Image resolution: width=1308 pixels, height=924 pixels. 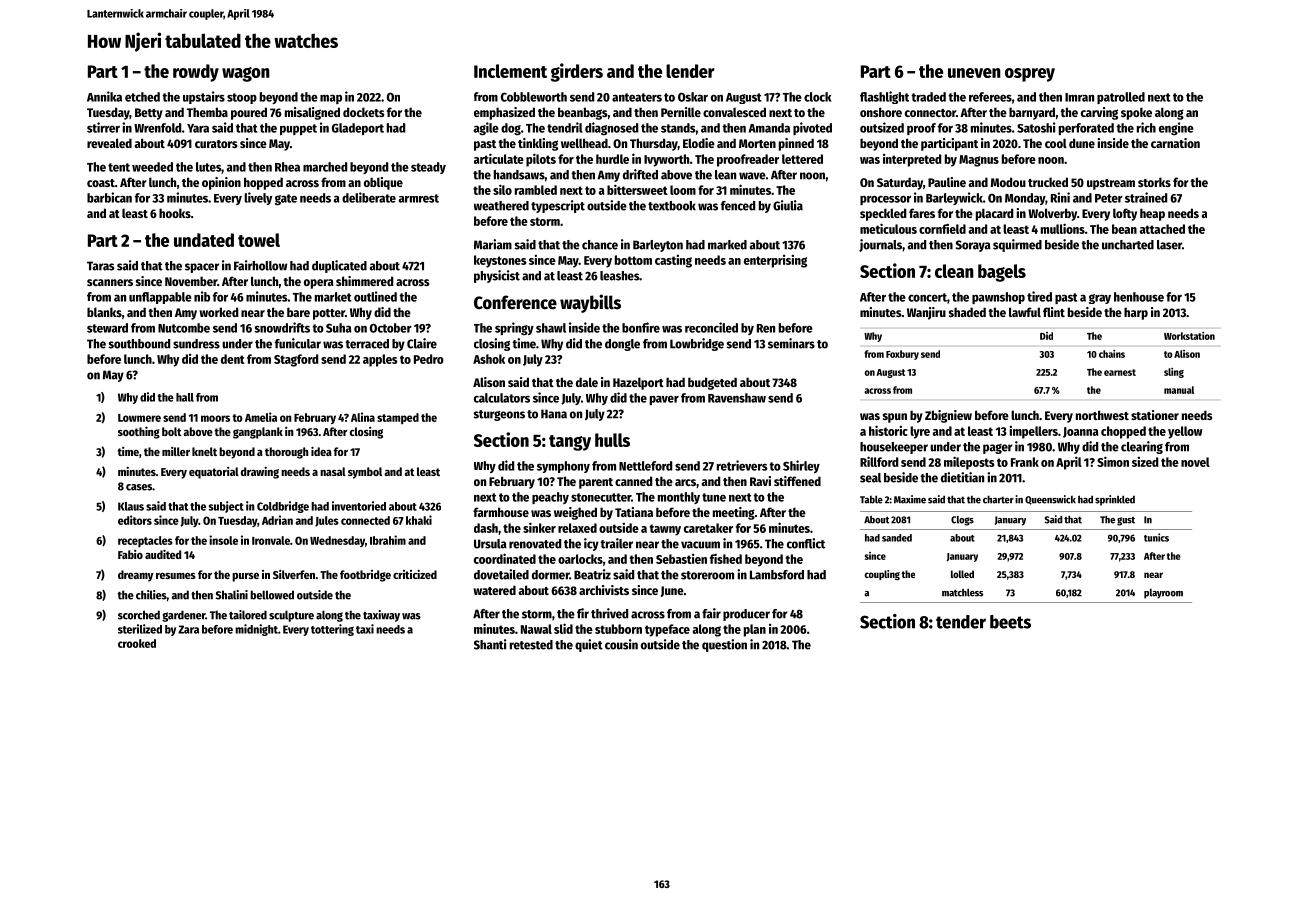 I want to click on Ashok, so click(x=489, y=359).
